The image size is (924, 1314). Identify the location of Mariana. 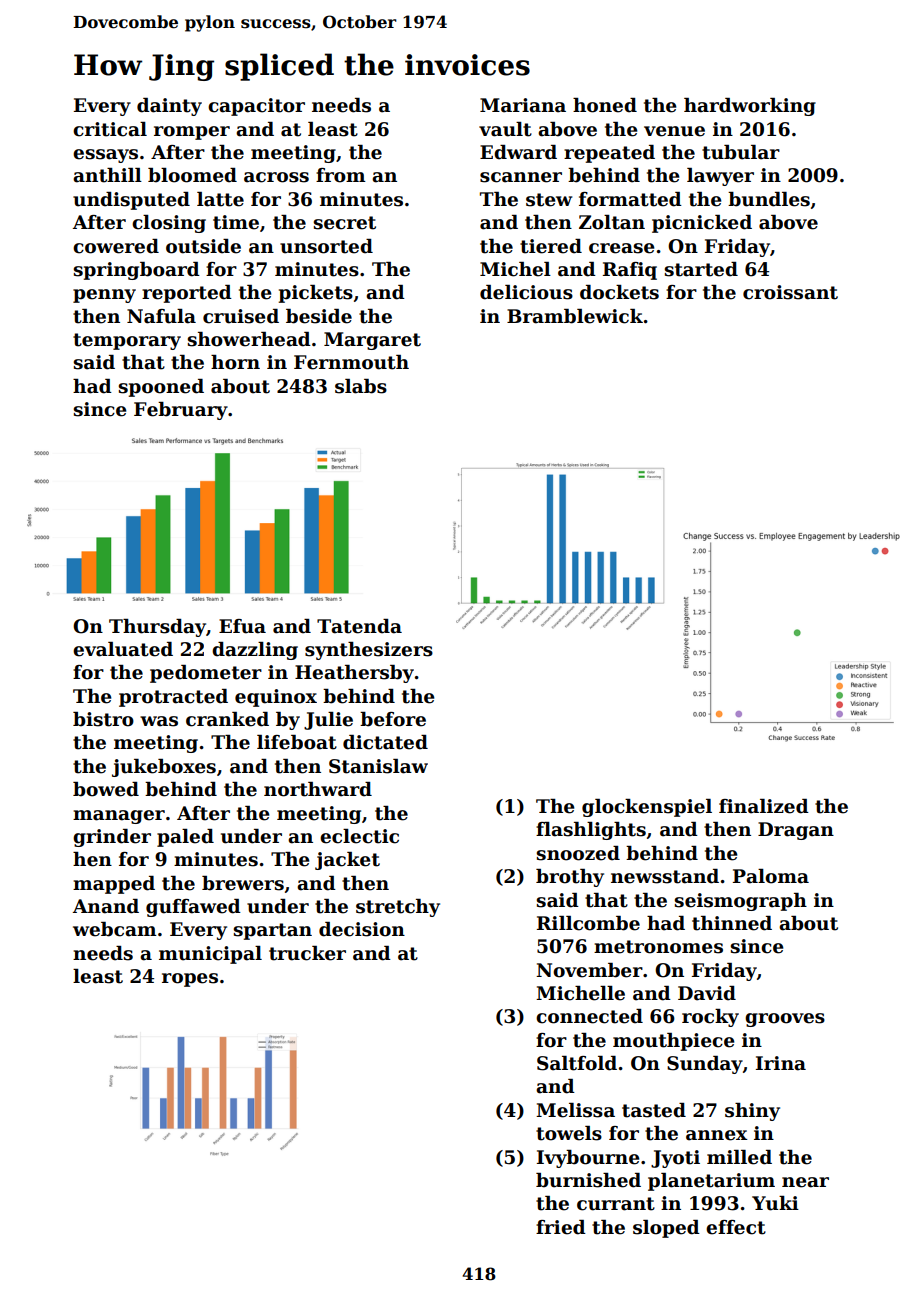
(523, 105).
